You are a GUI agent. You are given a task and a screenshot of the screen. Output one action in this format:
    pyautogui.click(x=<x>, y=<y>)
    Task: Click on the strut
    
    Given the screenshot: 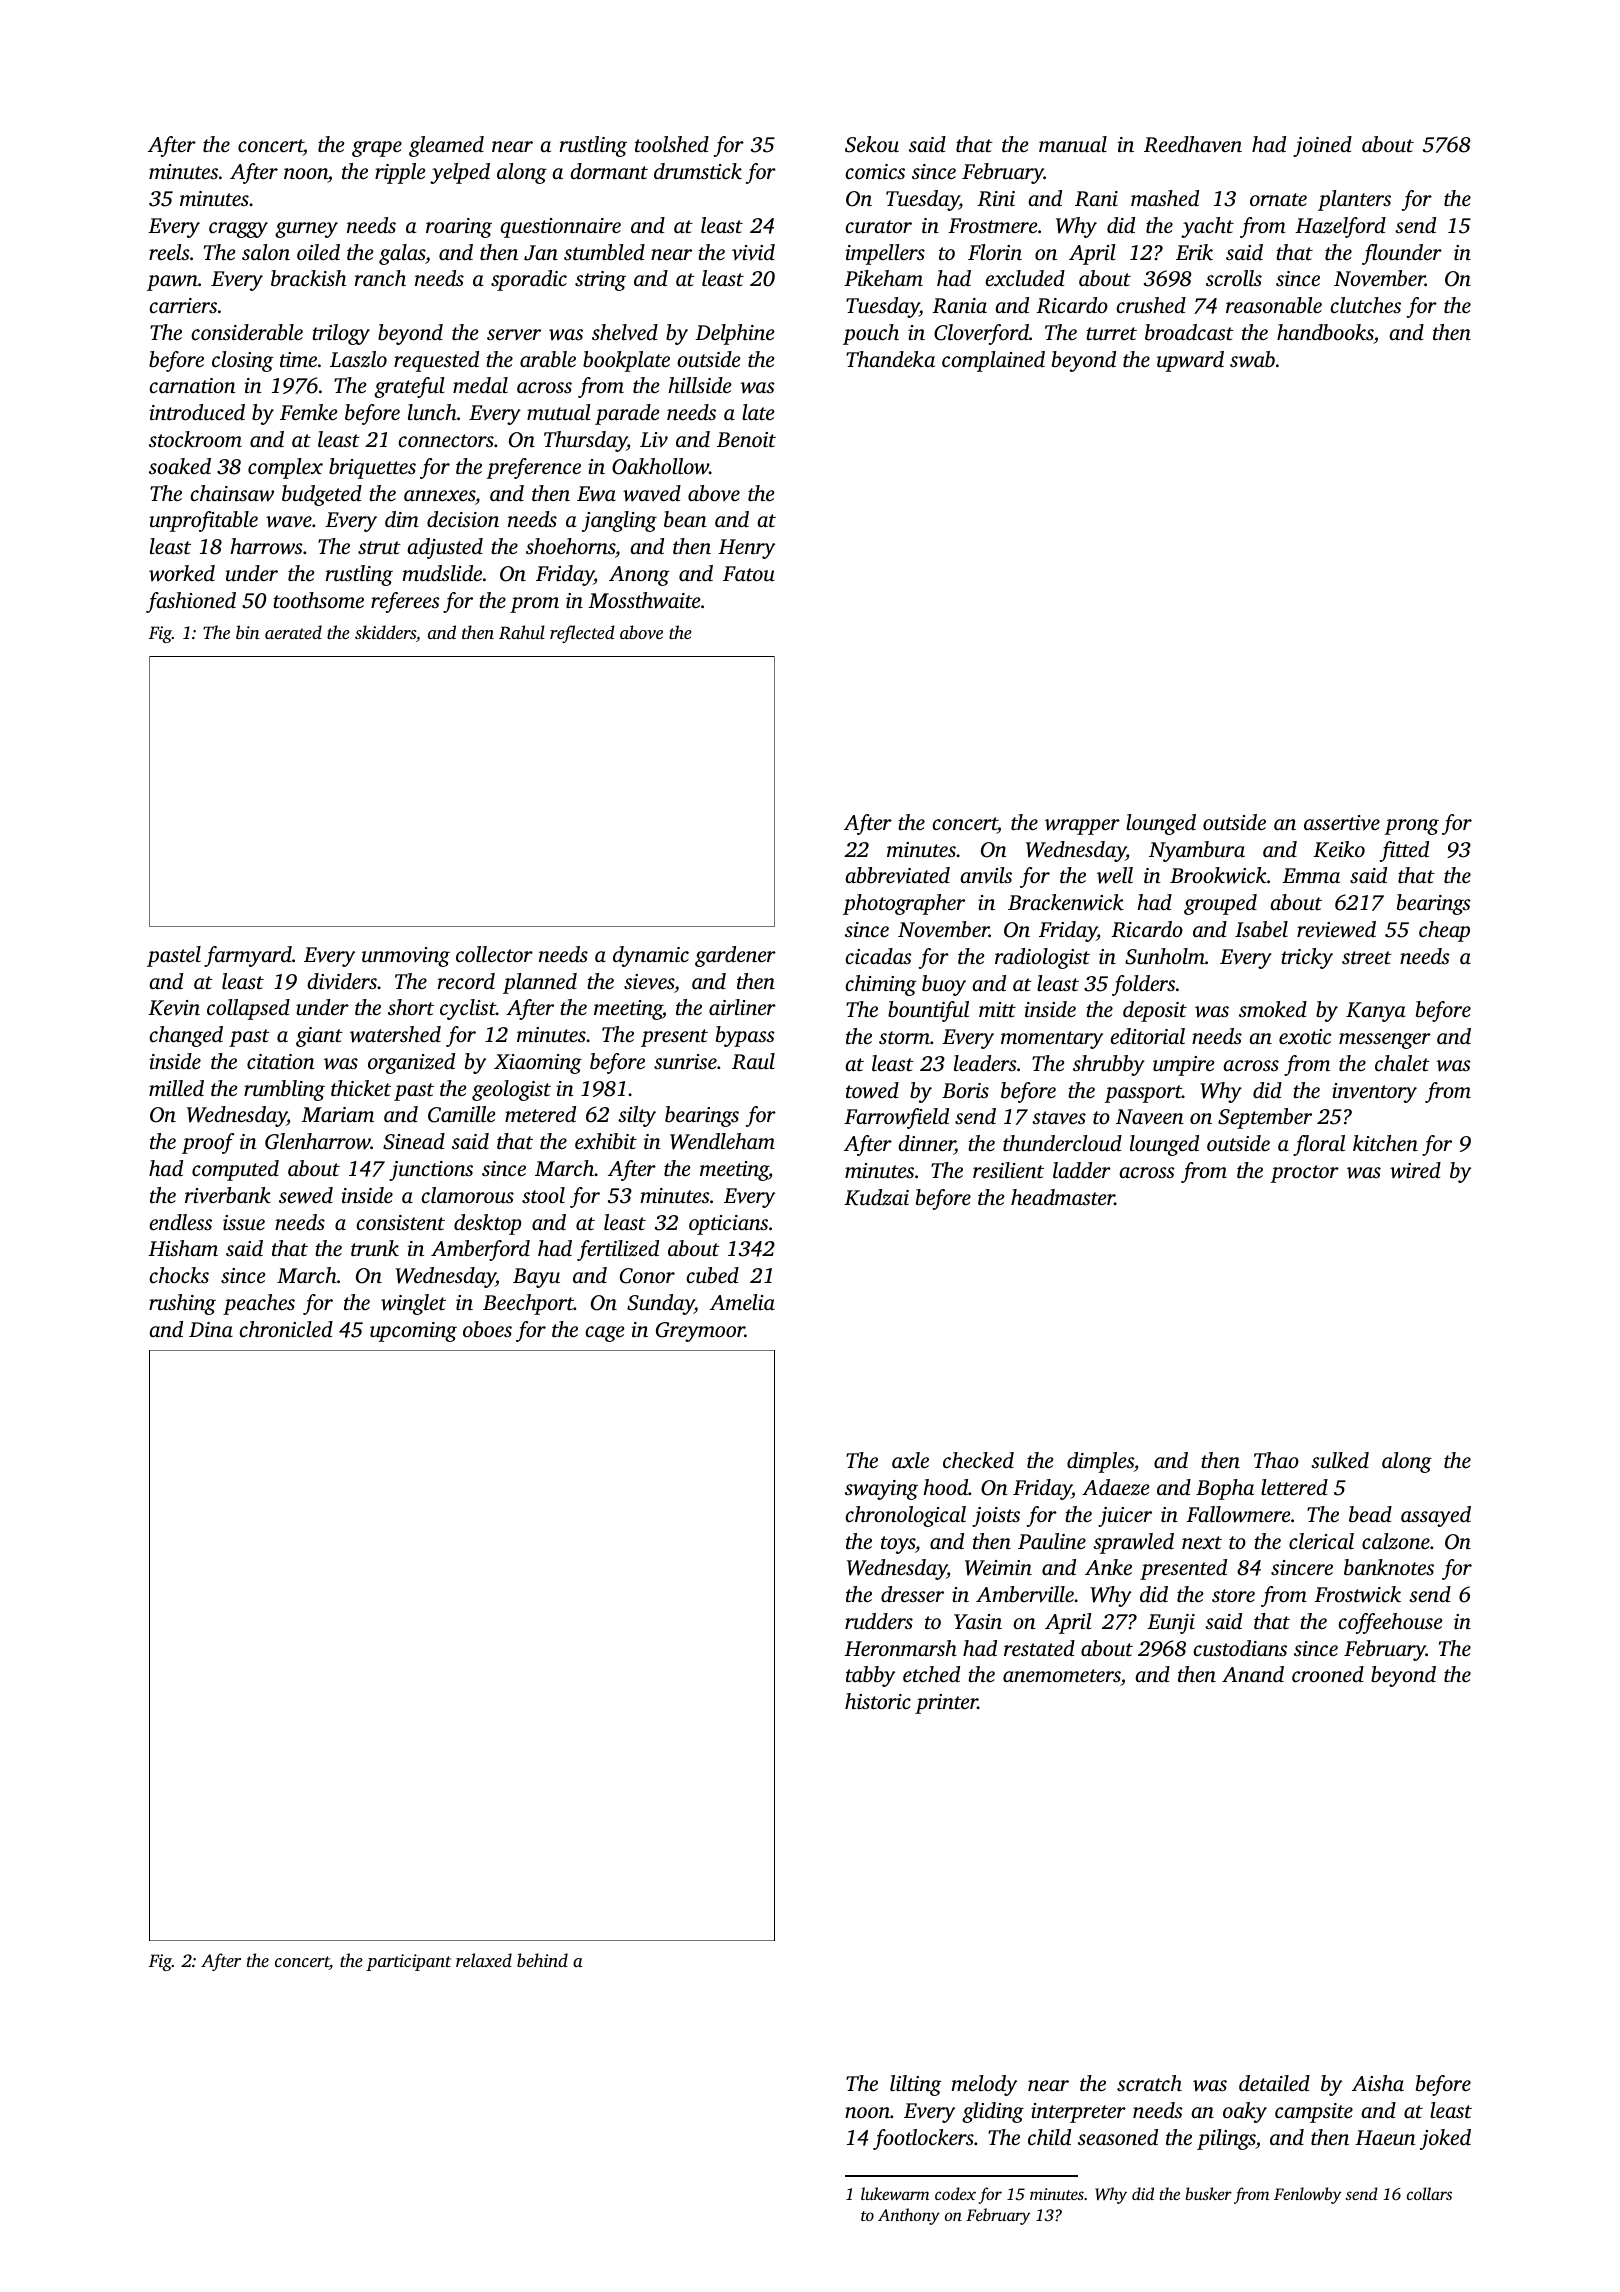 What is the action you would take?
    pyautogui.click(x=379, y=547)
